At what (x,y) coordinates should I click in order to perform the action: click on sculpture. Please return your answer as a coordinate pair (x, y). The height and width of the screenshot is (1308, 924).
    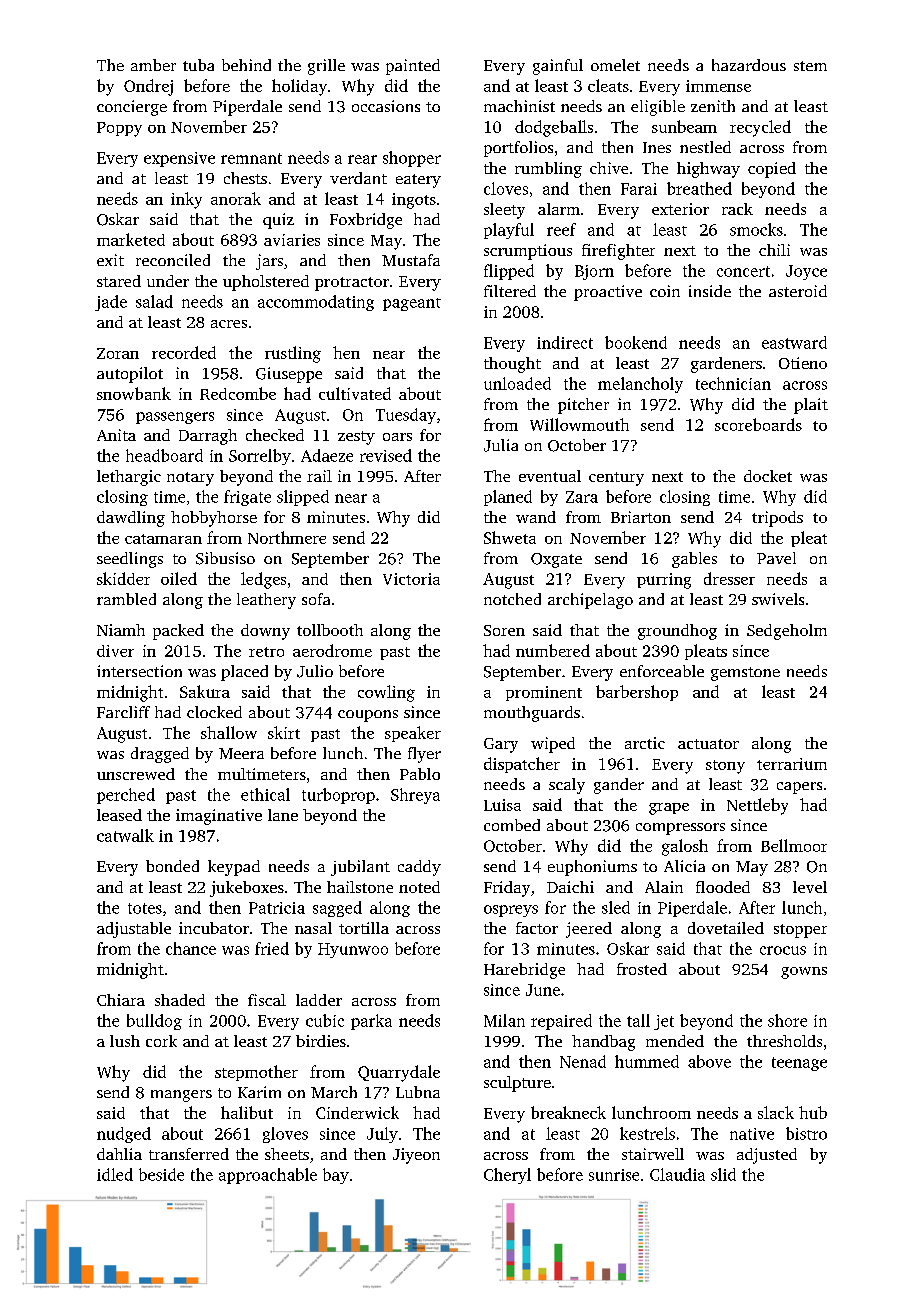
    Looking at the image, I should click on (517, 1084).
